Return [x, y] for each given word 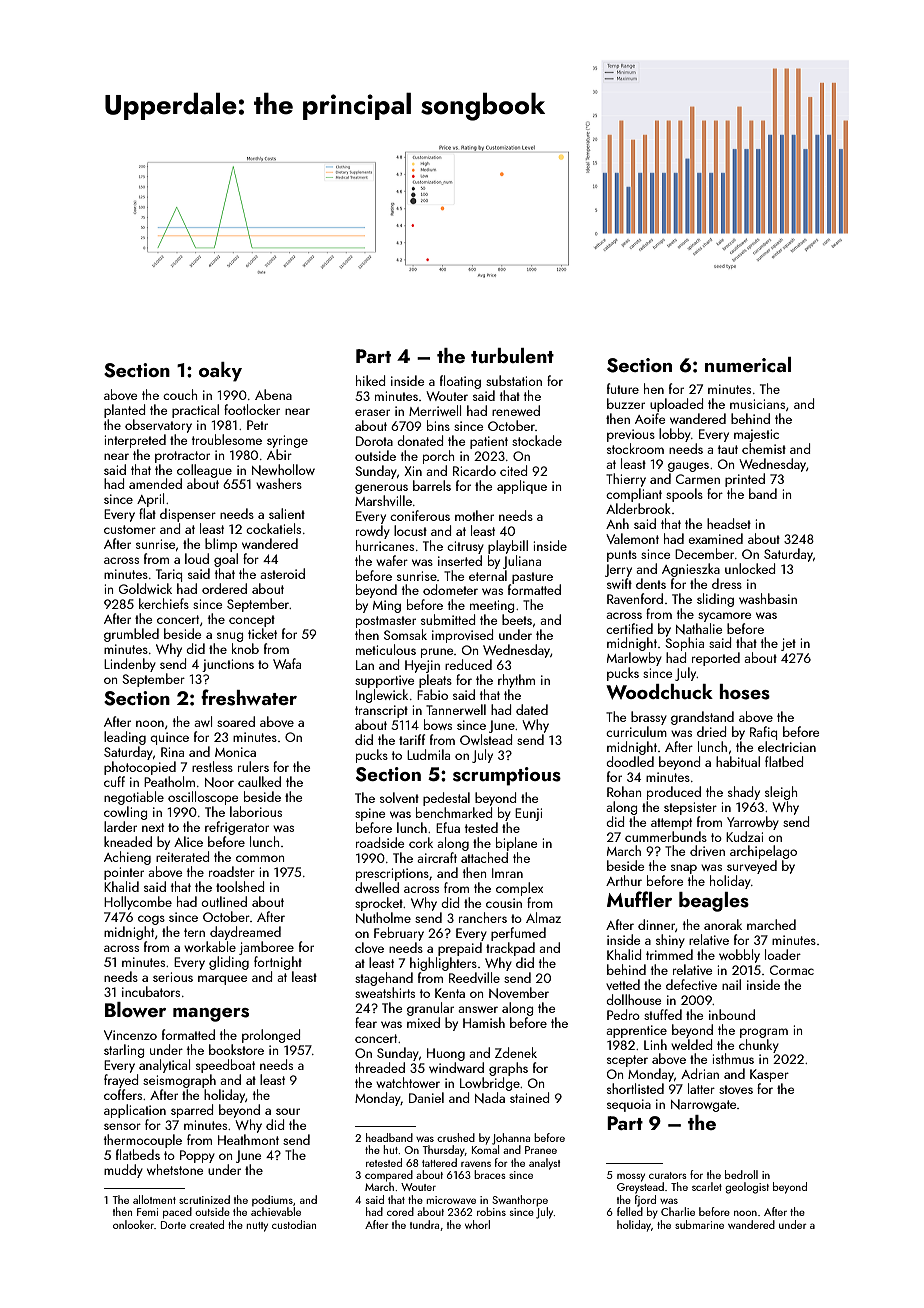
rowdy [373, 532]
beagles [714, 902]
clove [369, 947]
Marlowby [634, 659]
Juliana [522, 562]
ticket [262, 633]
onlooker [133, 1224]
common [260, 858]
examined [715, 538]
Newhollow [283, 469]
